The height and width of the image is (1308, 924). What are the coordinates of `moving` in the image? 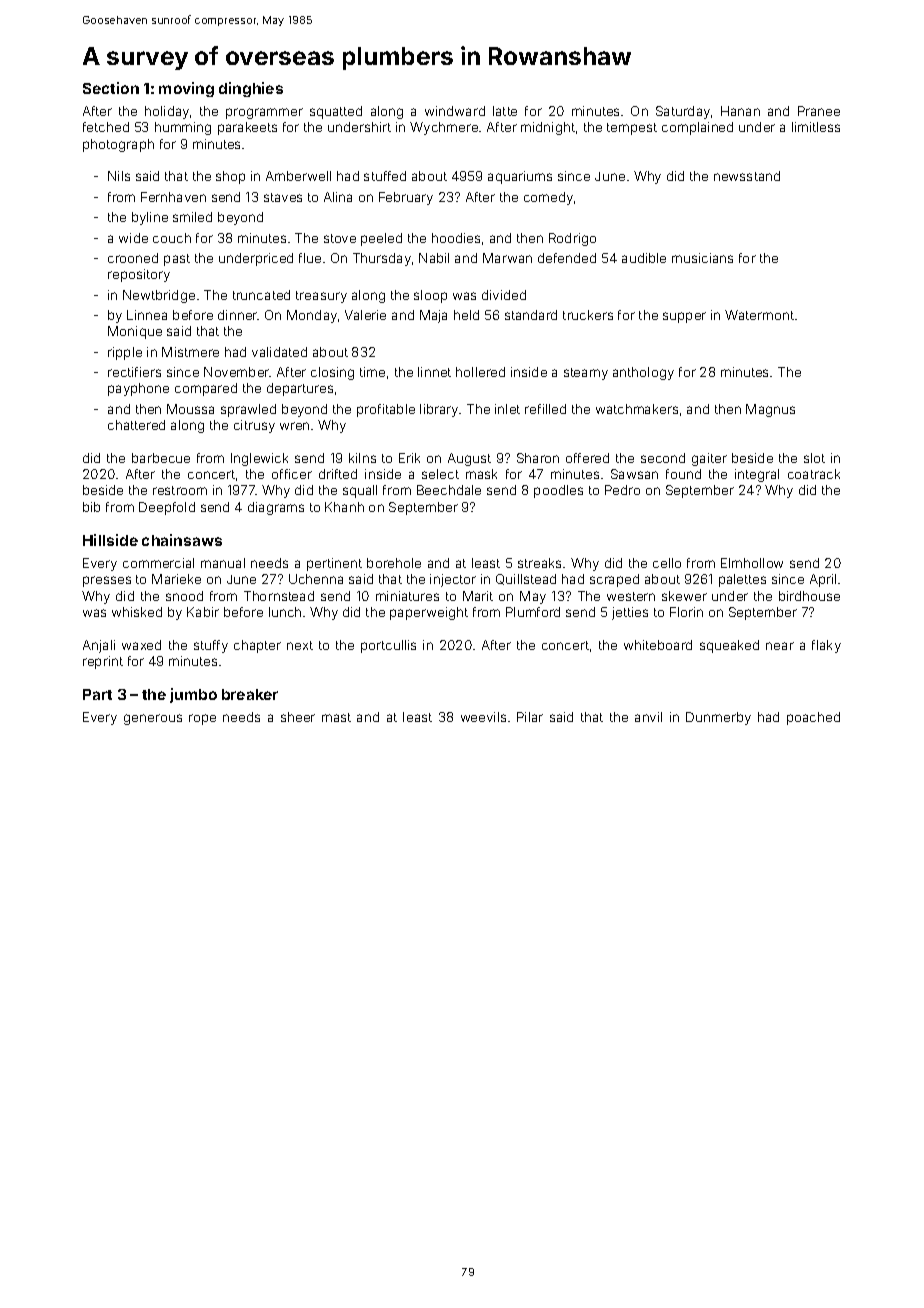 It's located at (186, 89).
